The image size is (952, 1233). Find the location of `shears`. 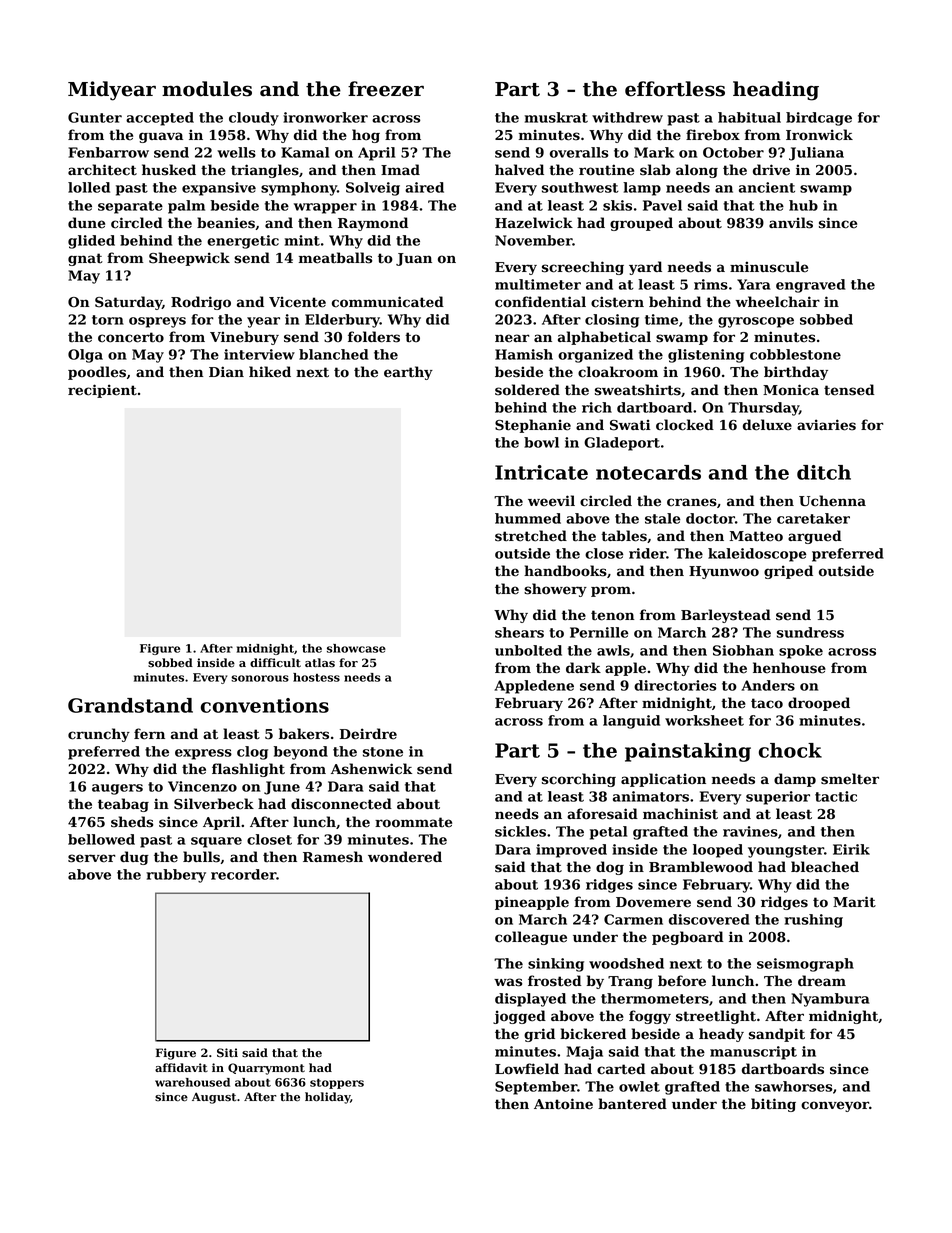

shears is located at coordinates (519, 632).
